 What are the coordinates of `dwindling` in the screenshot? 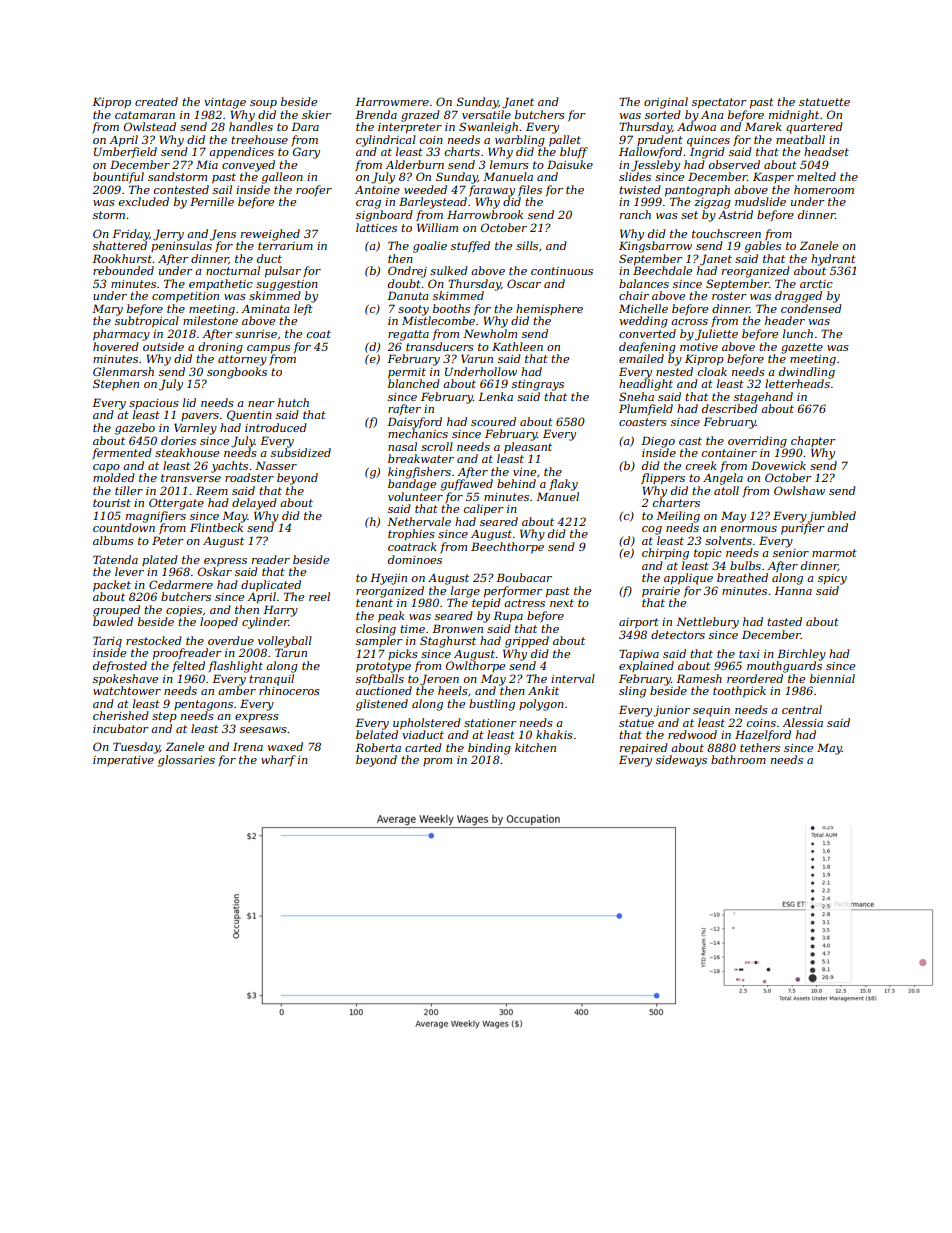 It's located at (807, 373).
